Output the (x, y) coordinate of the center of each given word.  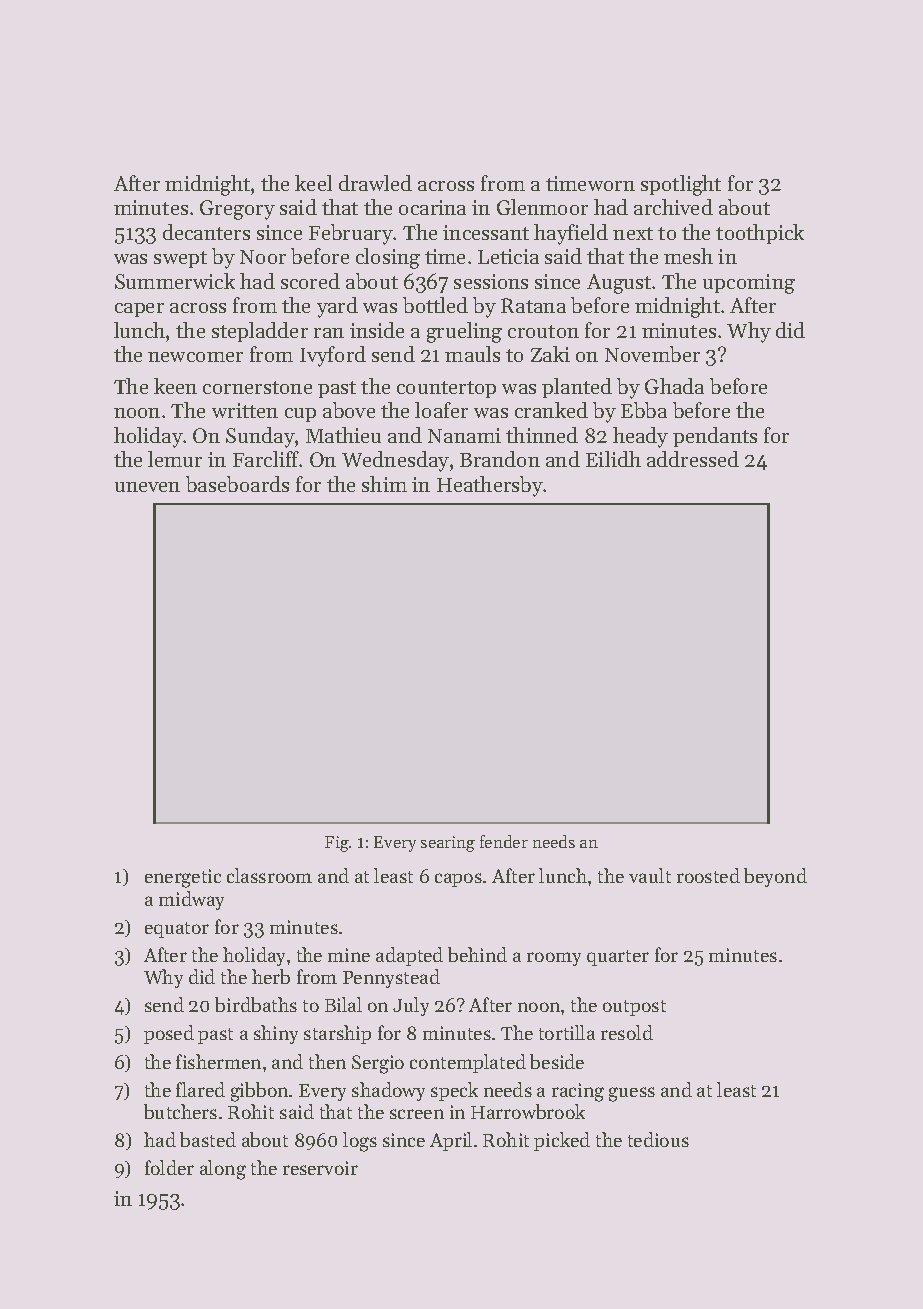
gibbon (259, 1092)
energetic (183, 878)
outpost (634, 1008)
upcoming (749, 284)
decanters (206, 232)
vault (650, 875)
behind (477, 954)
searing (448, 844)
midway (191, 900)
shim (384, 484)
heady (640, 437)
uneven (147, 487)
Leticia (508, 256)
